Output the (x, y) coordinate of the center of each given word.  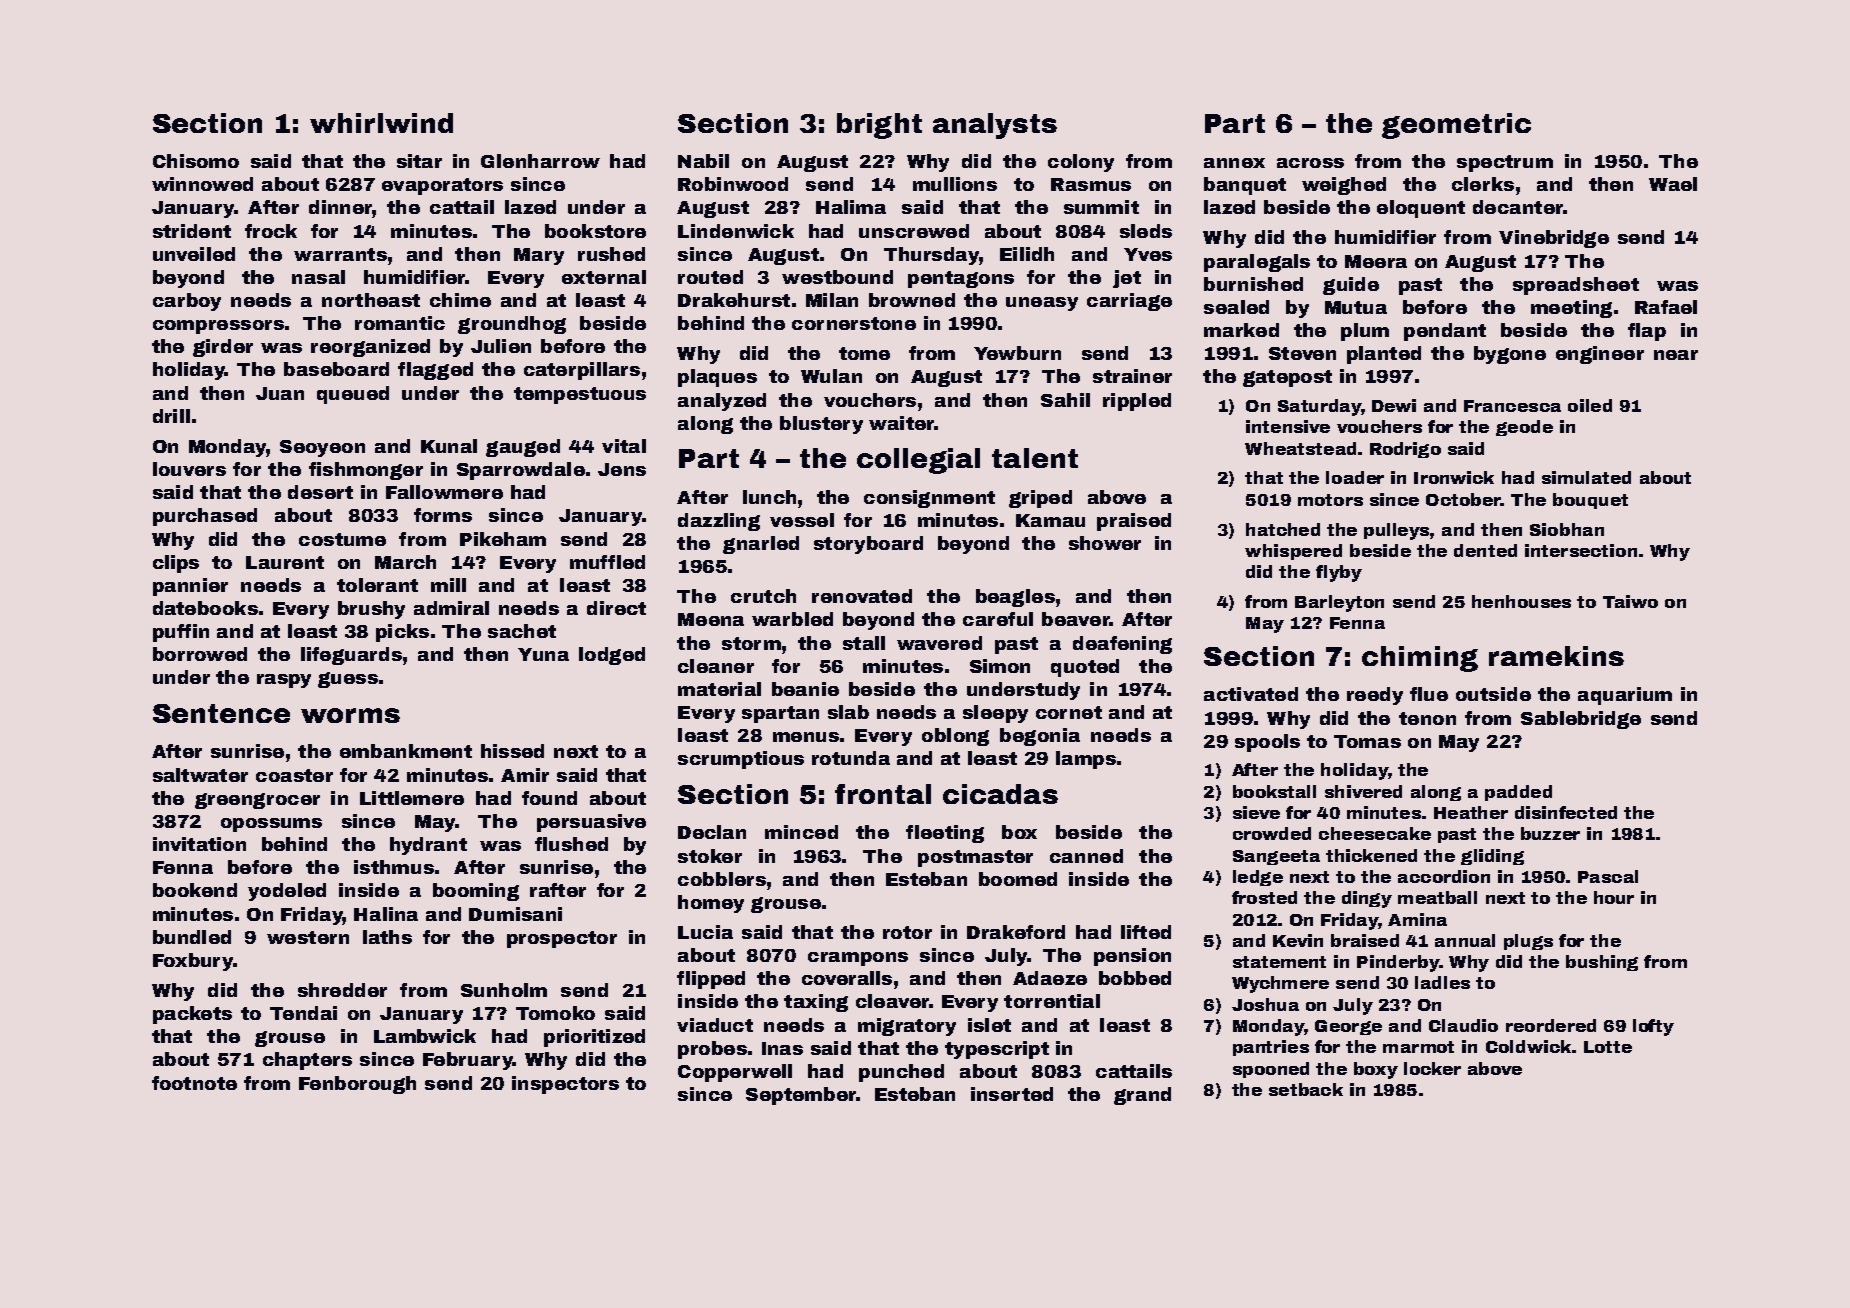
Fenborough (357, 1085)
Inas (782, 1048)
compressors (218, 327)
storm (751, 643)
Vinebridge (1554, 239)
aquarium (1625, 696)
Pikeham (503, 539)
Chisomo (196, 161)
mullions (955, 184)
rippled (1137, 402)
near (1676, 355)
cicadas (1000, 794)
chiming (1420, 659)
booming (476, 892)
